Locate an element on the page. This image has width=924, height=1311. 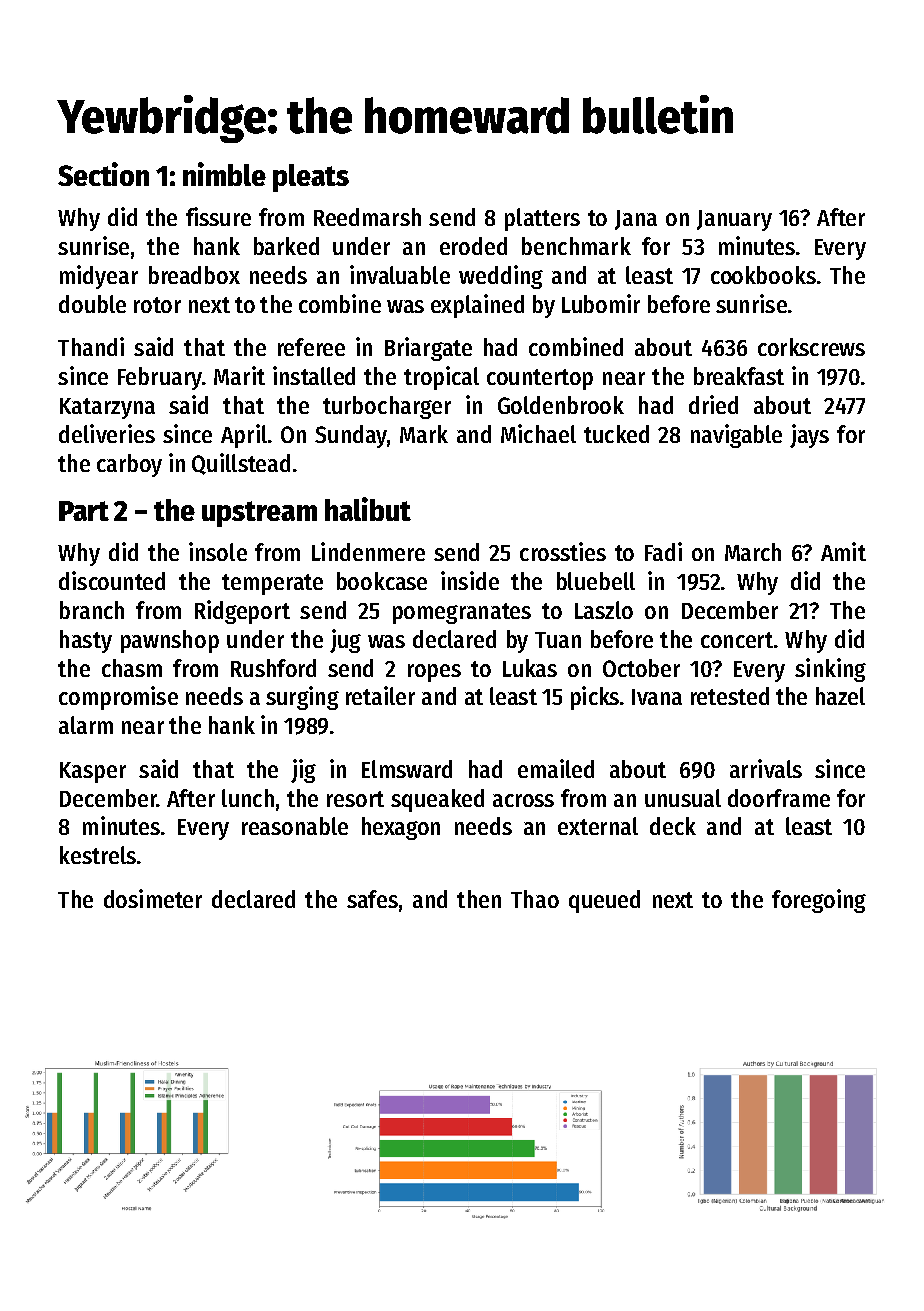
dosimeter is located at coordinates (153, 898).
